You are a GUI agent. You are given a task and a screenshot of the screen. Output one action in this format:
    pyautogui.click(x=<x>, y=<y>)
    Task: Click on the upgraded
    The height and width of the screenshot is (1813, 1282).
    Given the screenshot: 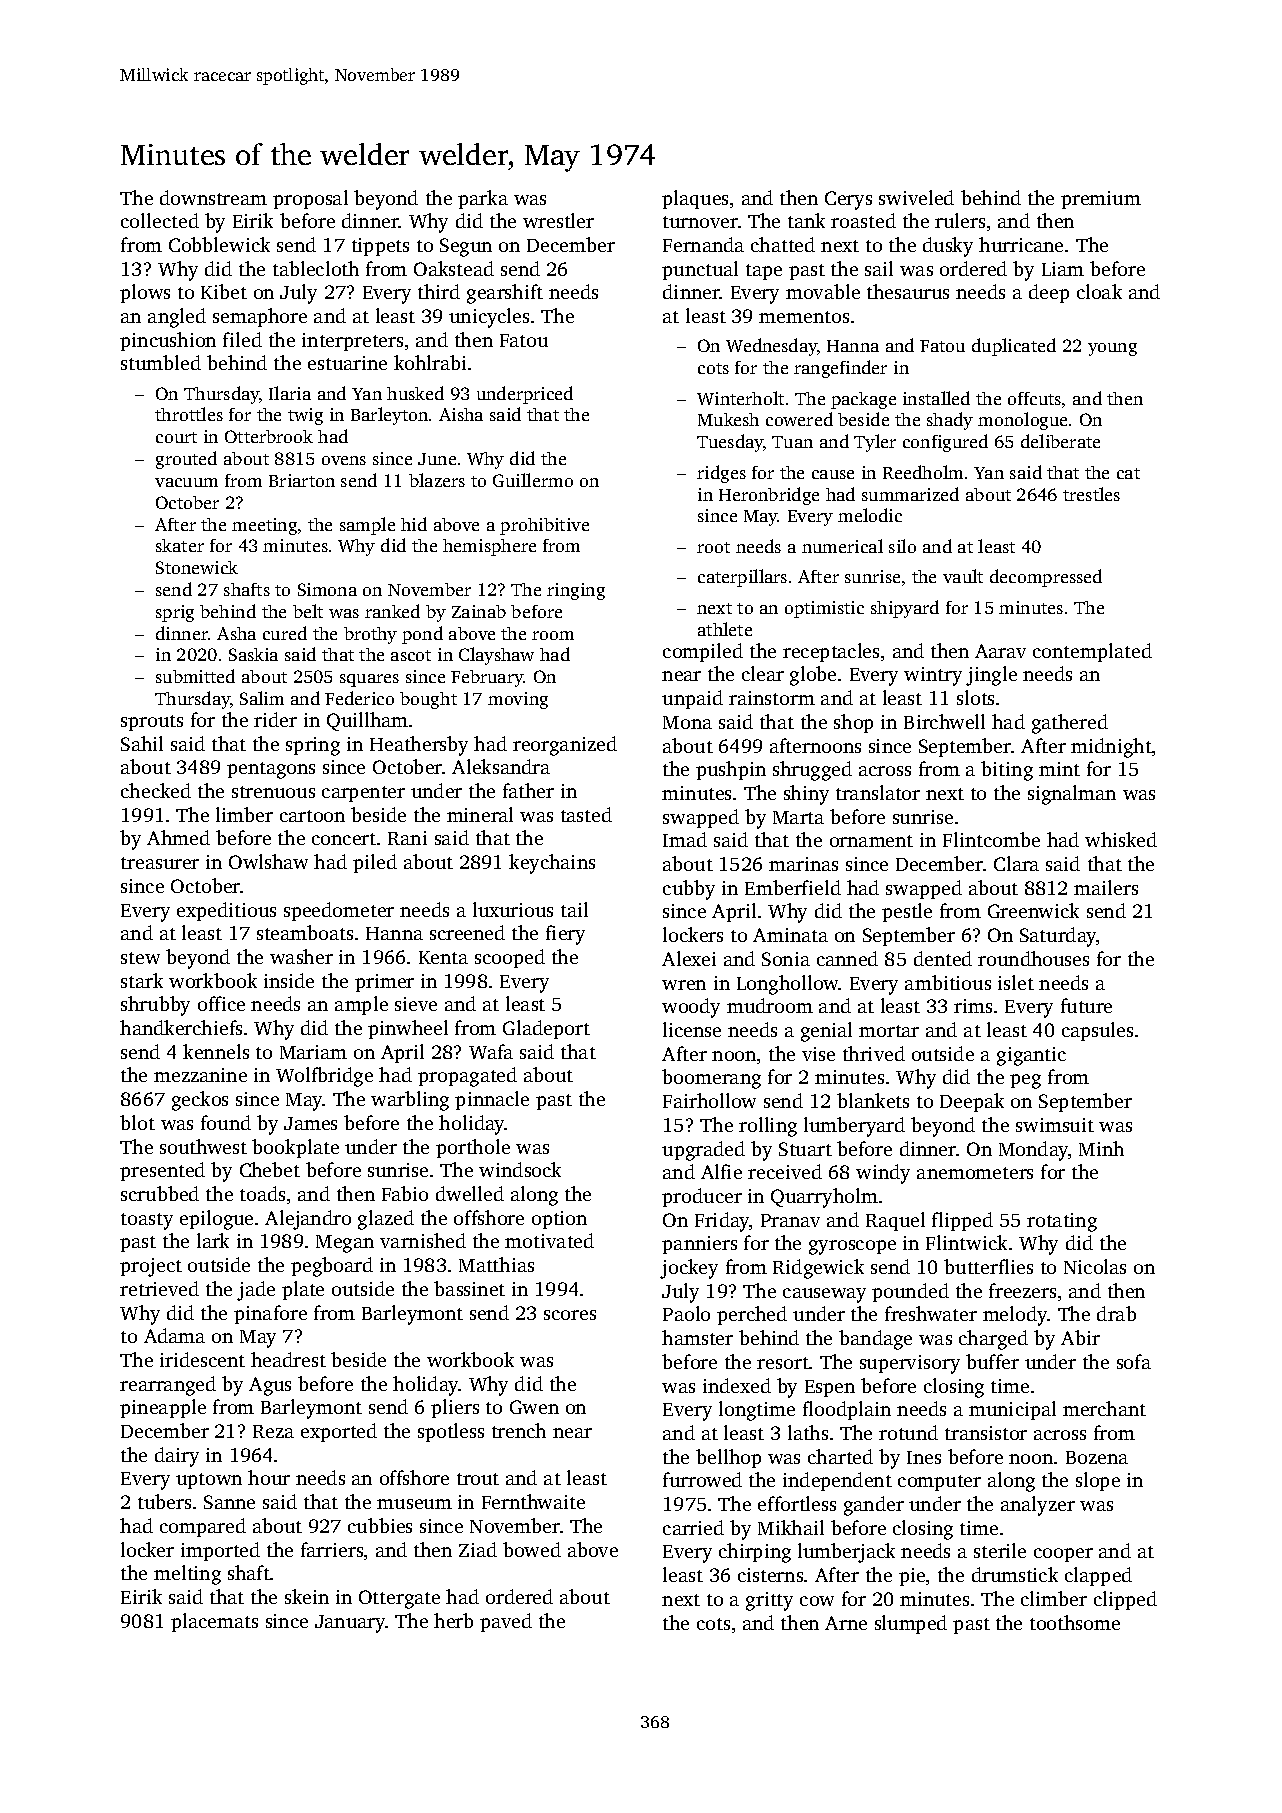 What is the action you would take?
    pyautogui.click(x=703, y=1151)
